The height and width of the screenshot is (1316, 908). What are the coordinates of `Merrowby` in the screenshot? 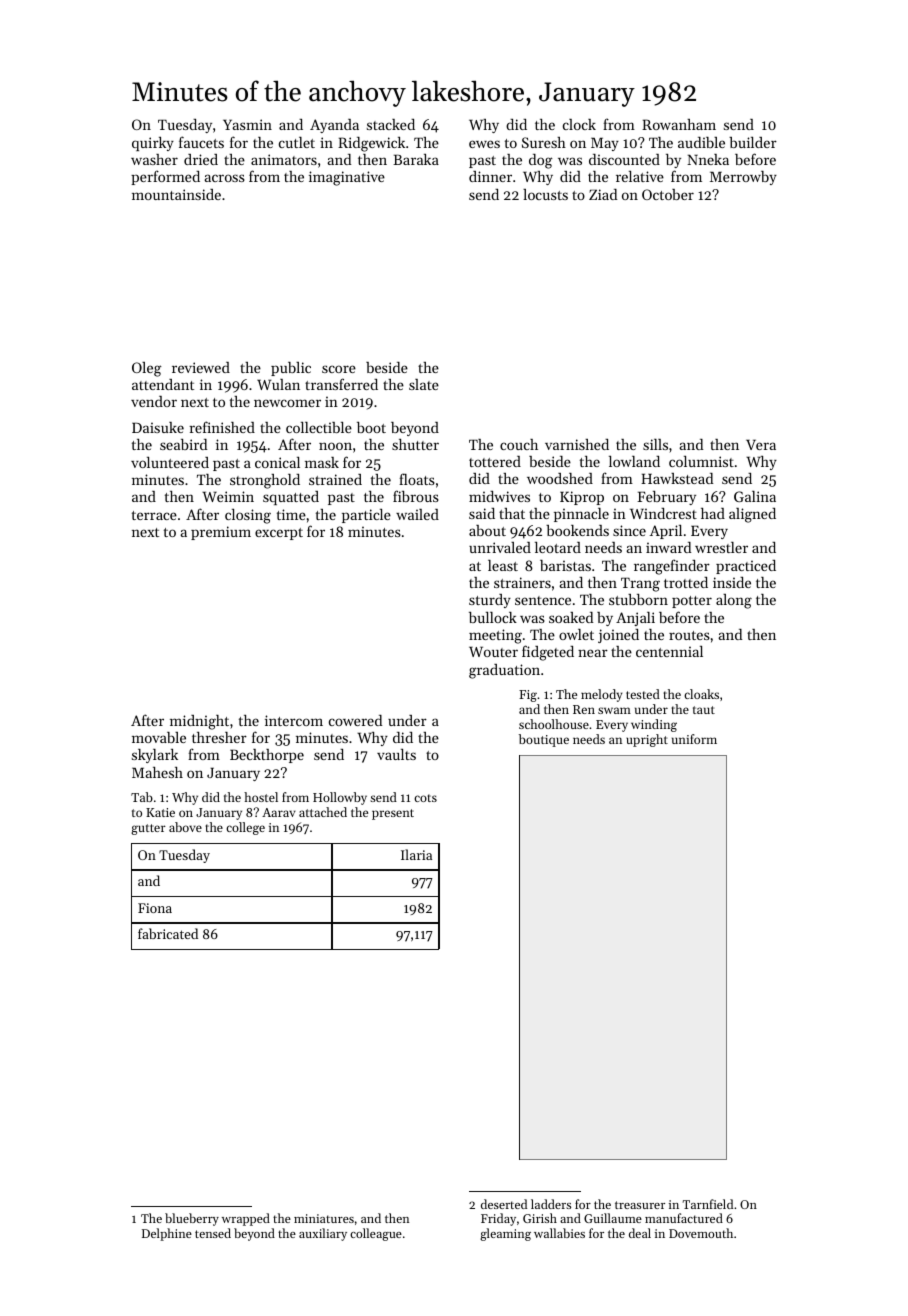 It's located at (743, 178).
